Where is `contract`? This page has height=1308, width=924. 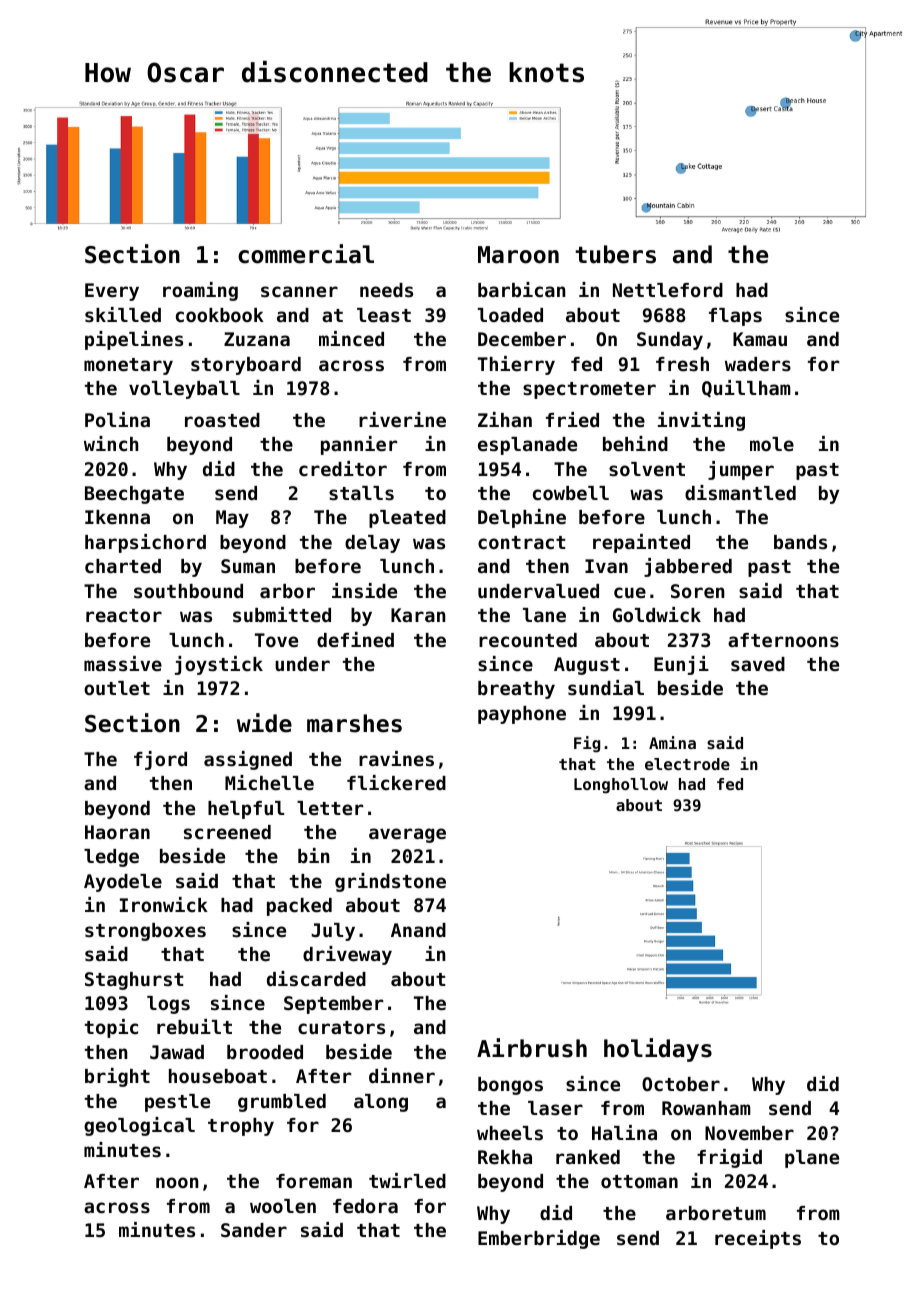
contract is located at coordinates (522, 542).
